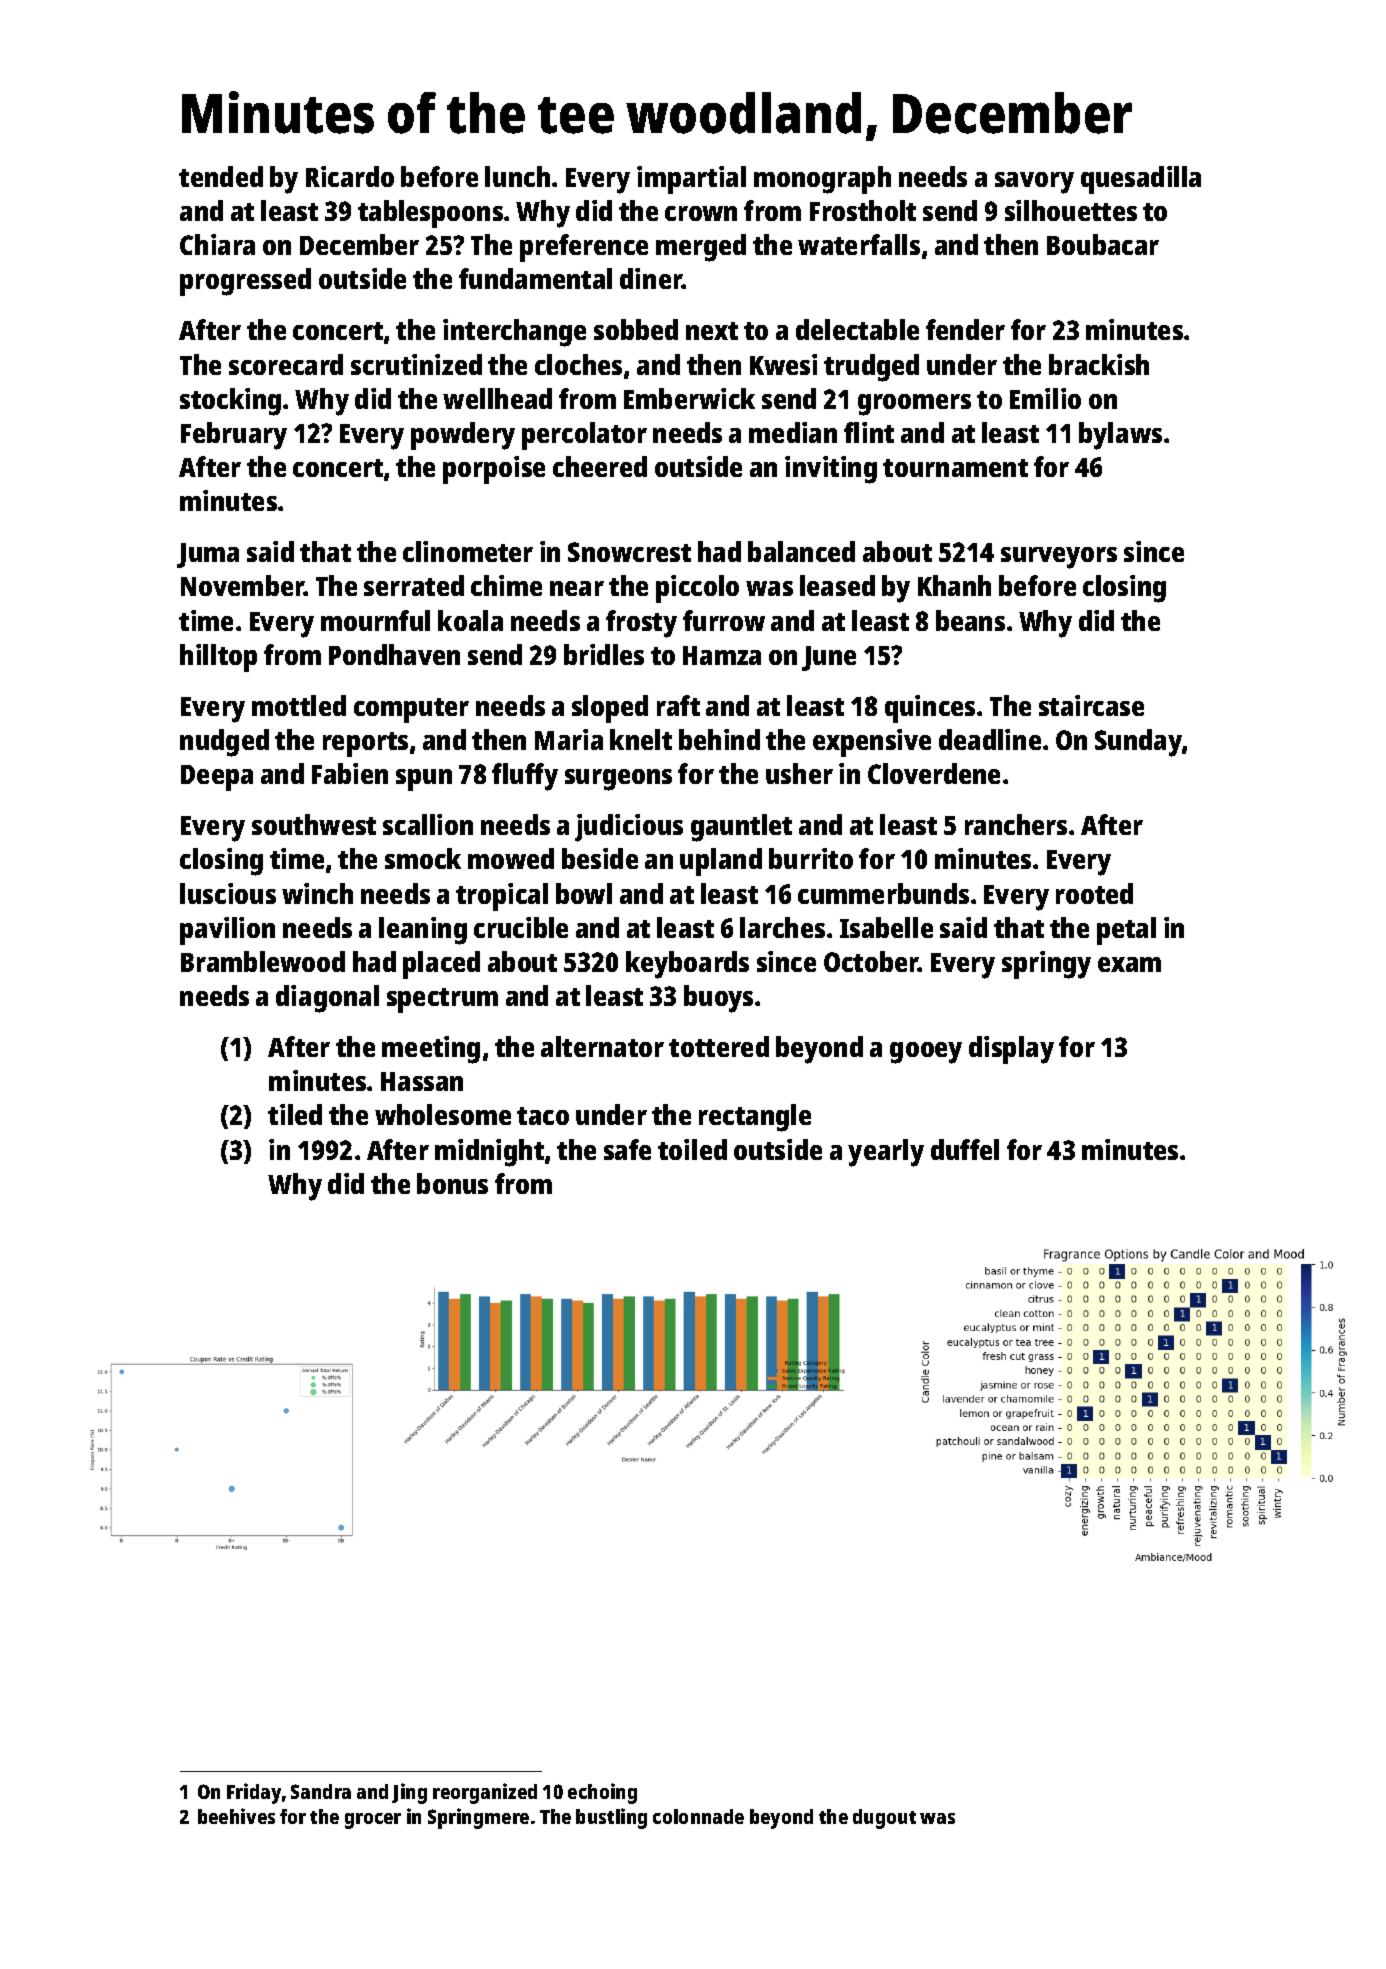 The width and height of the page is (1386, 1969). What do you see at coordinates (485, 1793) in the page?
I see `reorganized` at bounding box center [485, 1793].
